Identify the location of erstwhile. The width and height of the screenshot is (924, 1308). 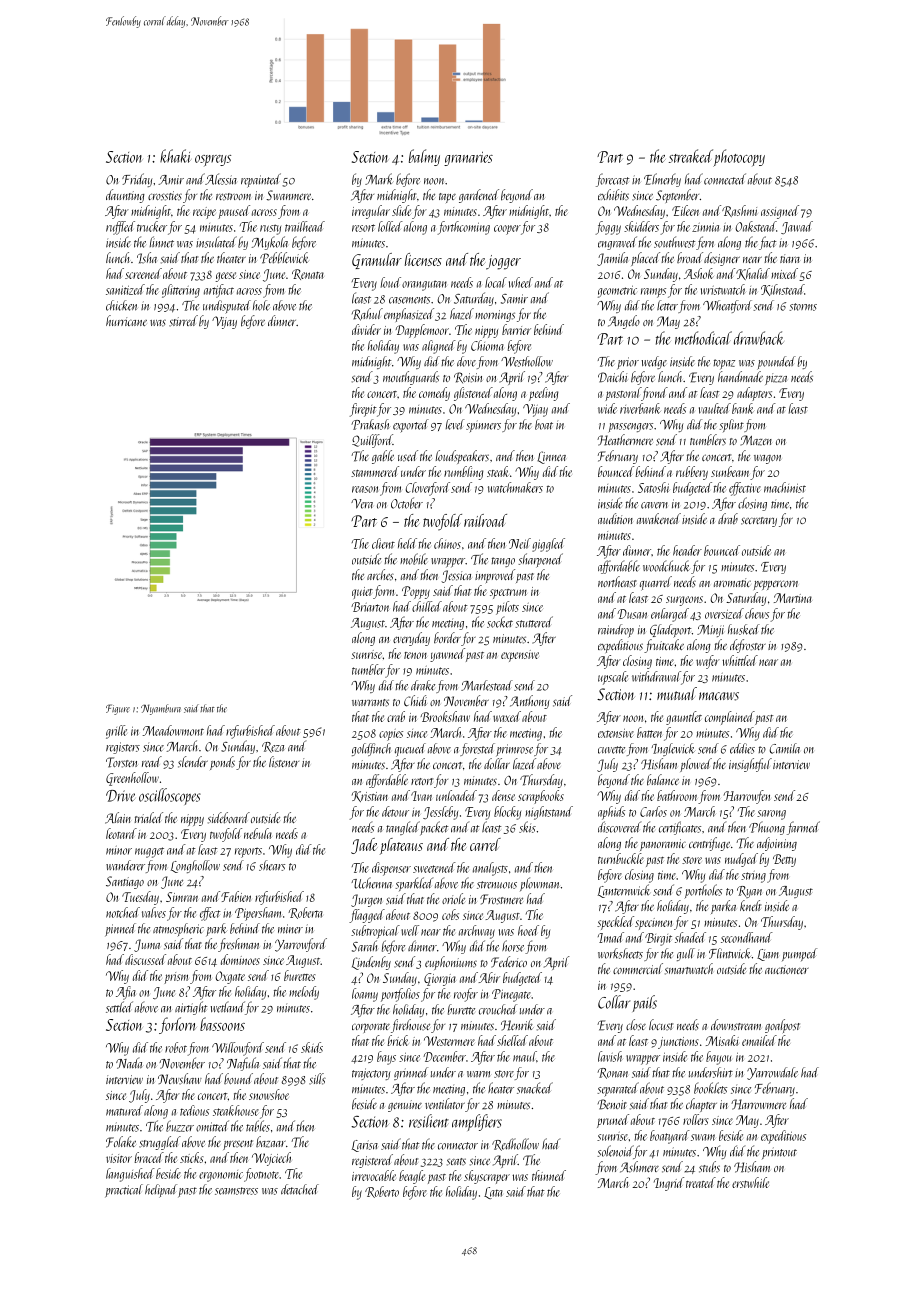
(750, 1182).
